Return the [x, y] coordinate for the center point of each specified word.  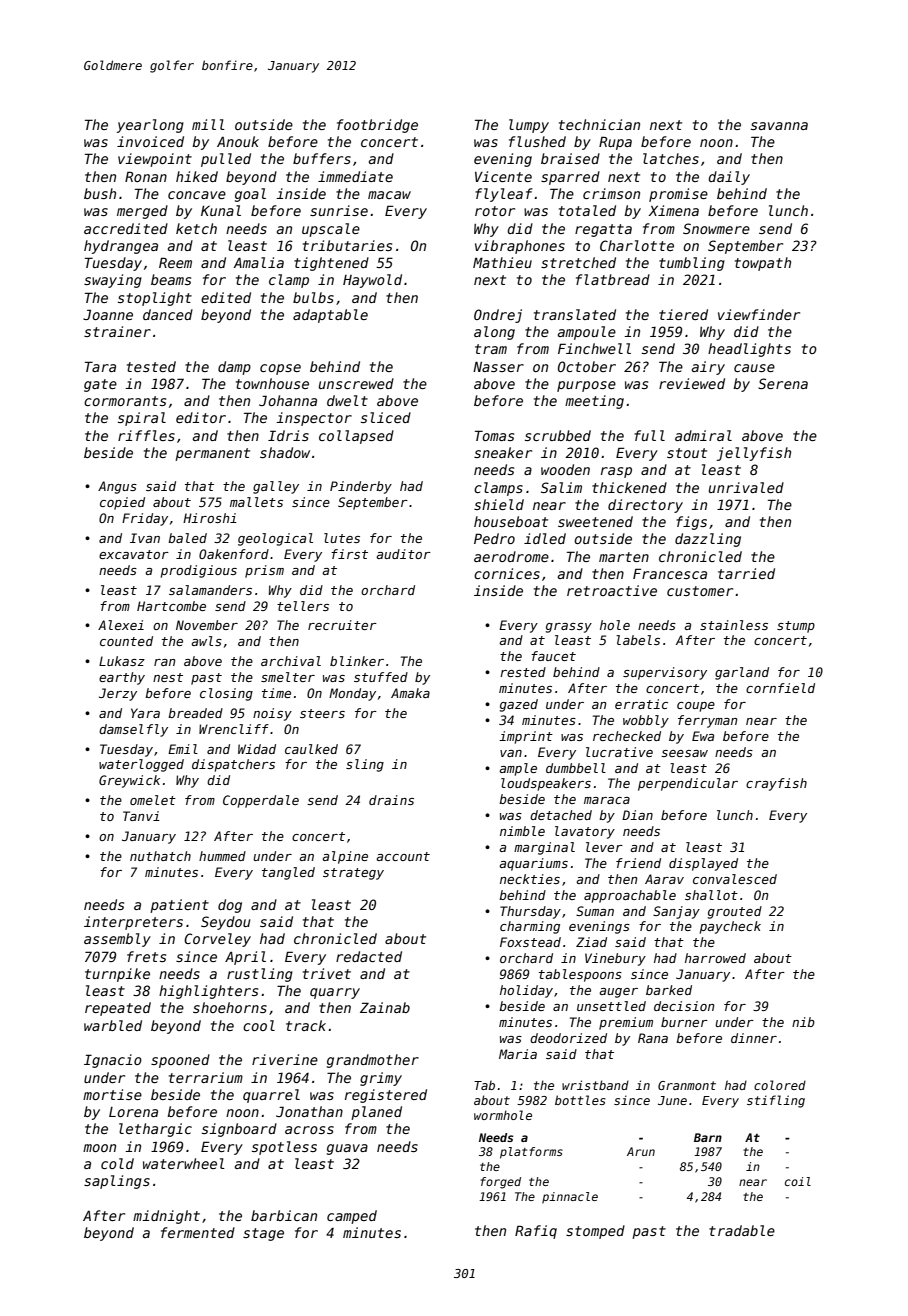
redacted [369, 956]
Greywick [129, 781]
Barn [708, 1137]
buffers [322, 158]
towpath [763, 264]
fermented [198, 1232]
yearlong [150, 126]
